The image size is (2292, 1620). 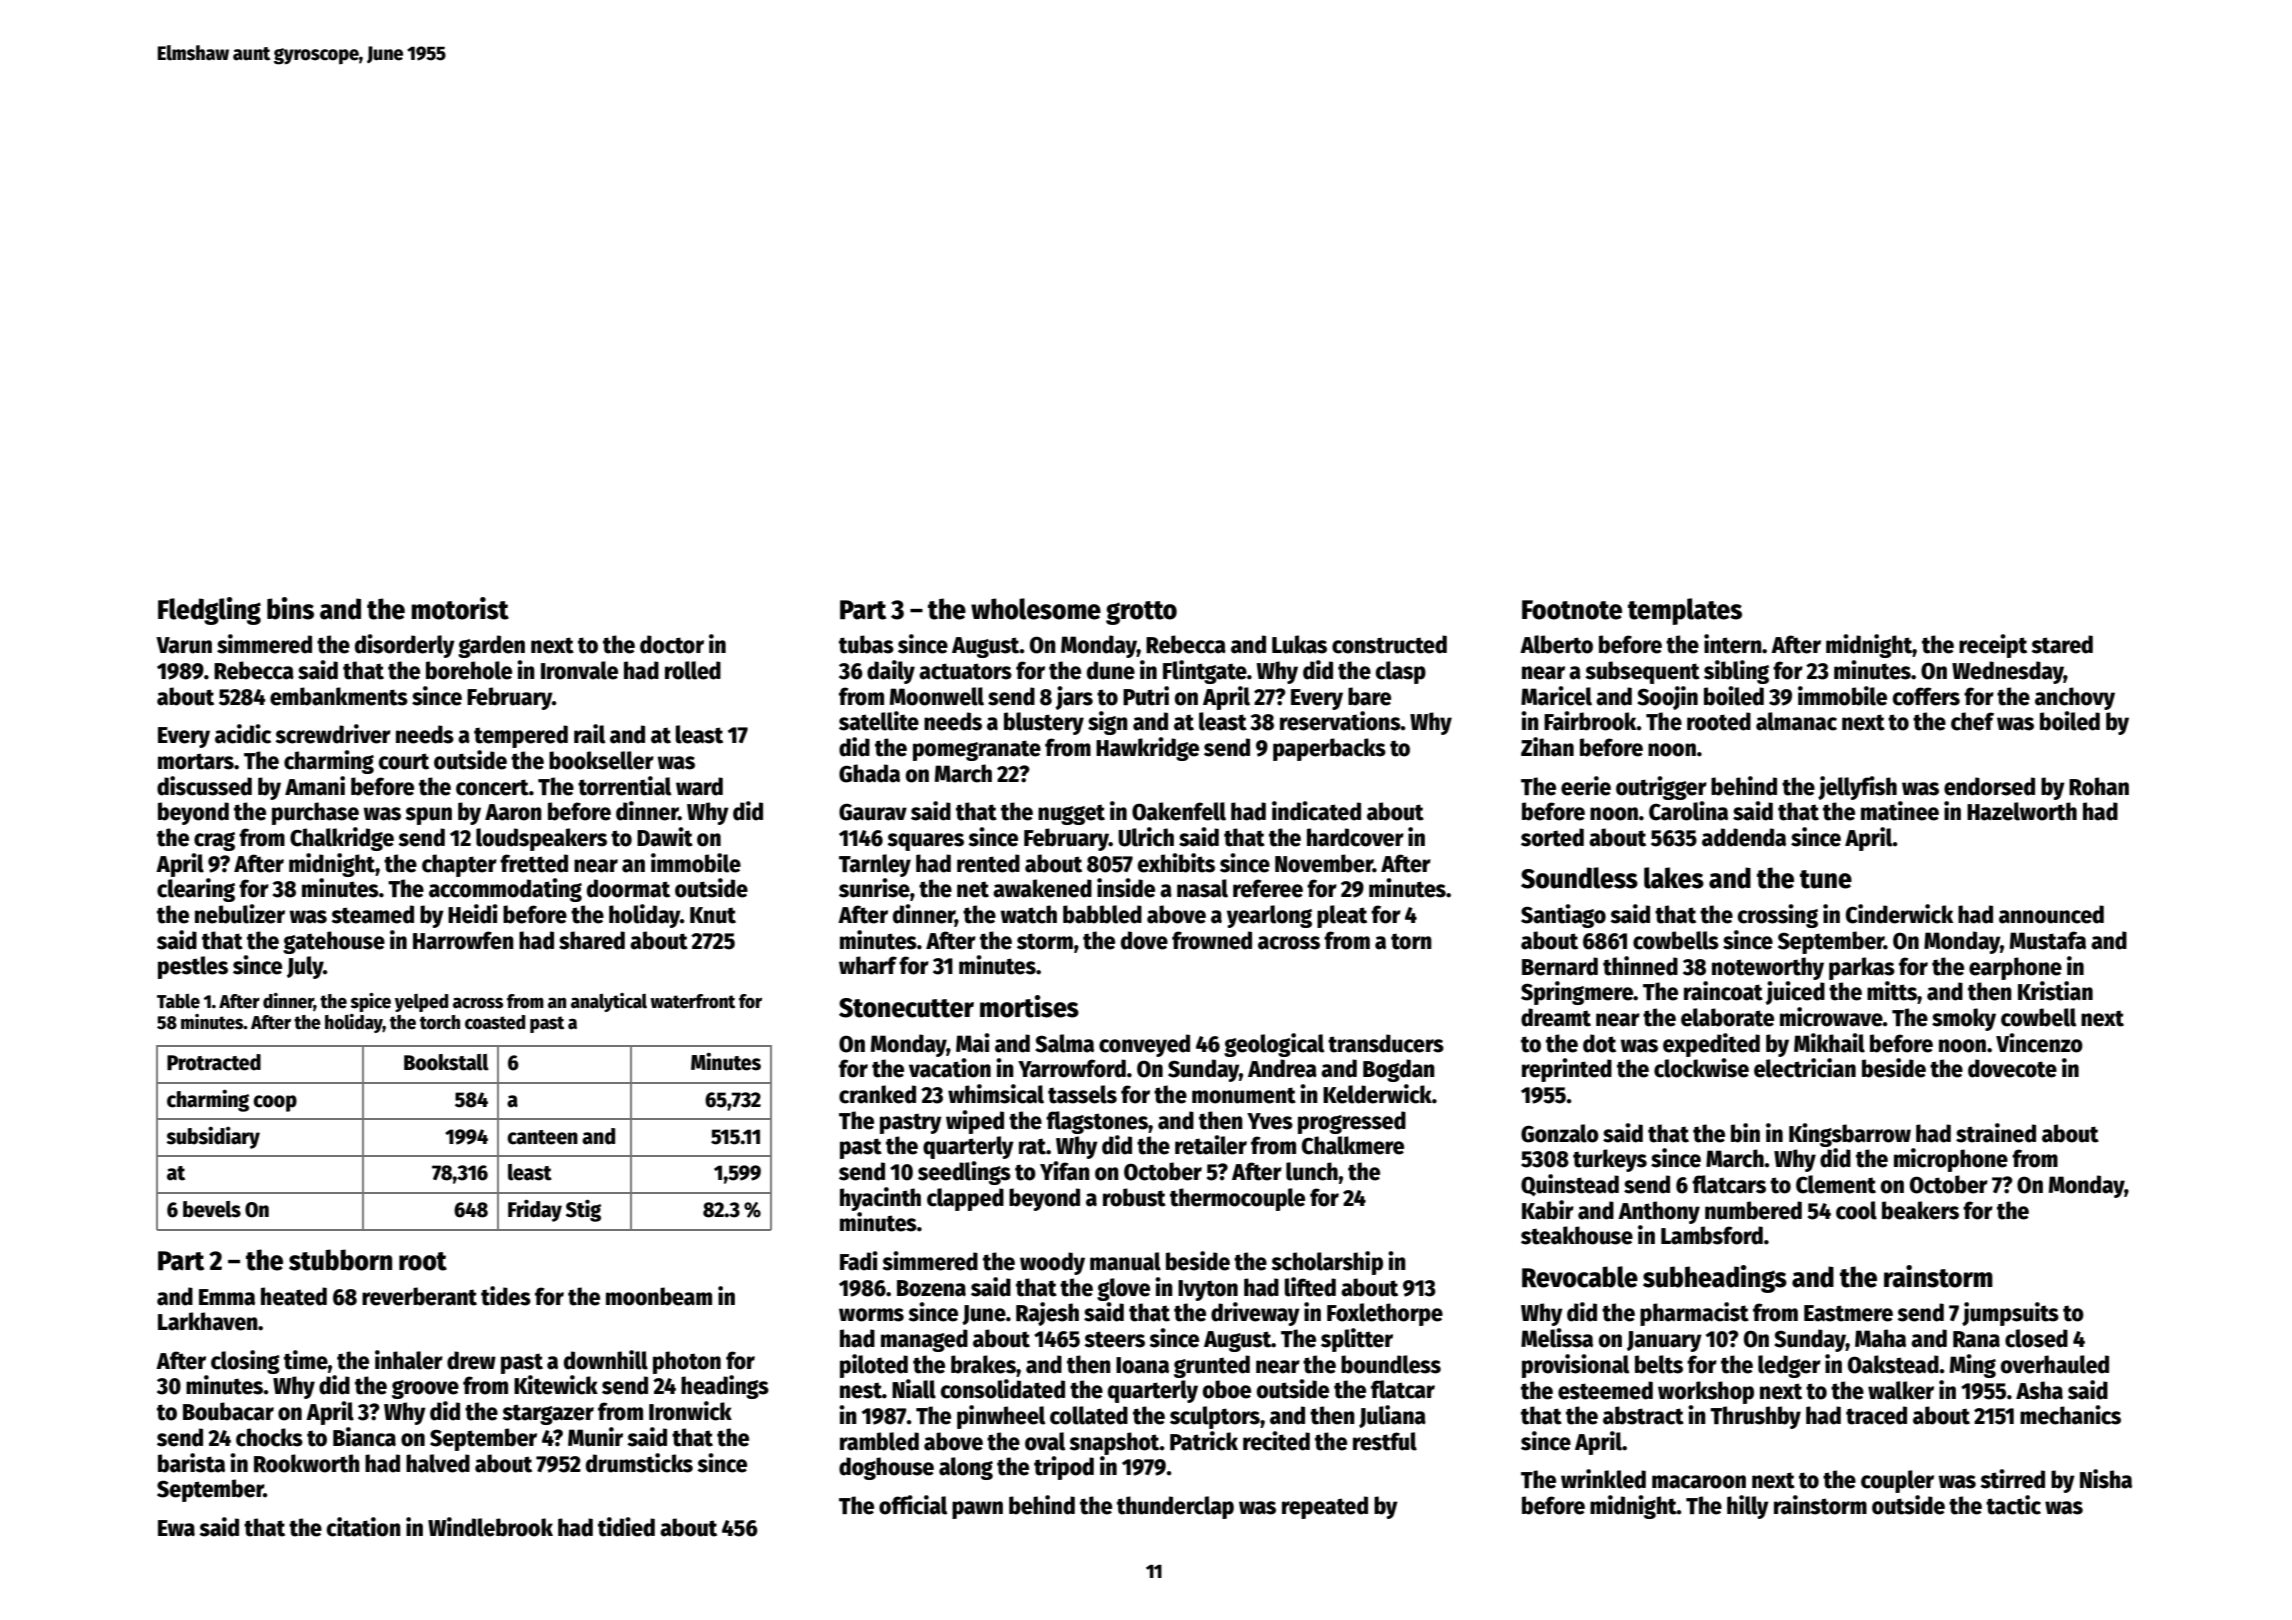 I want to click on Hawkridge, so click(x=1147, y=749).
